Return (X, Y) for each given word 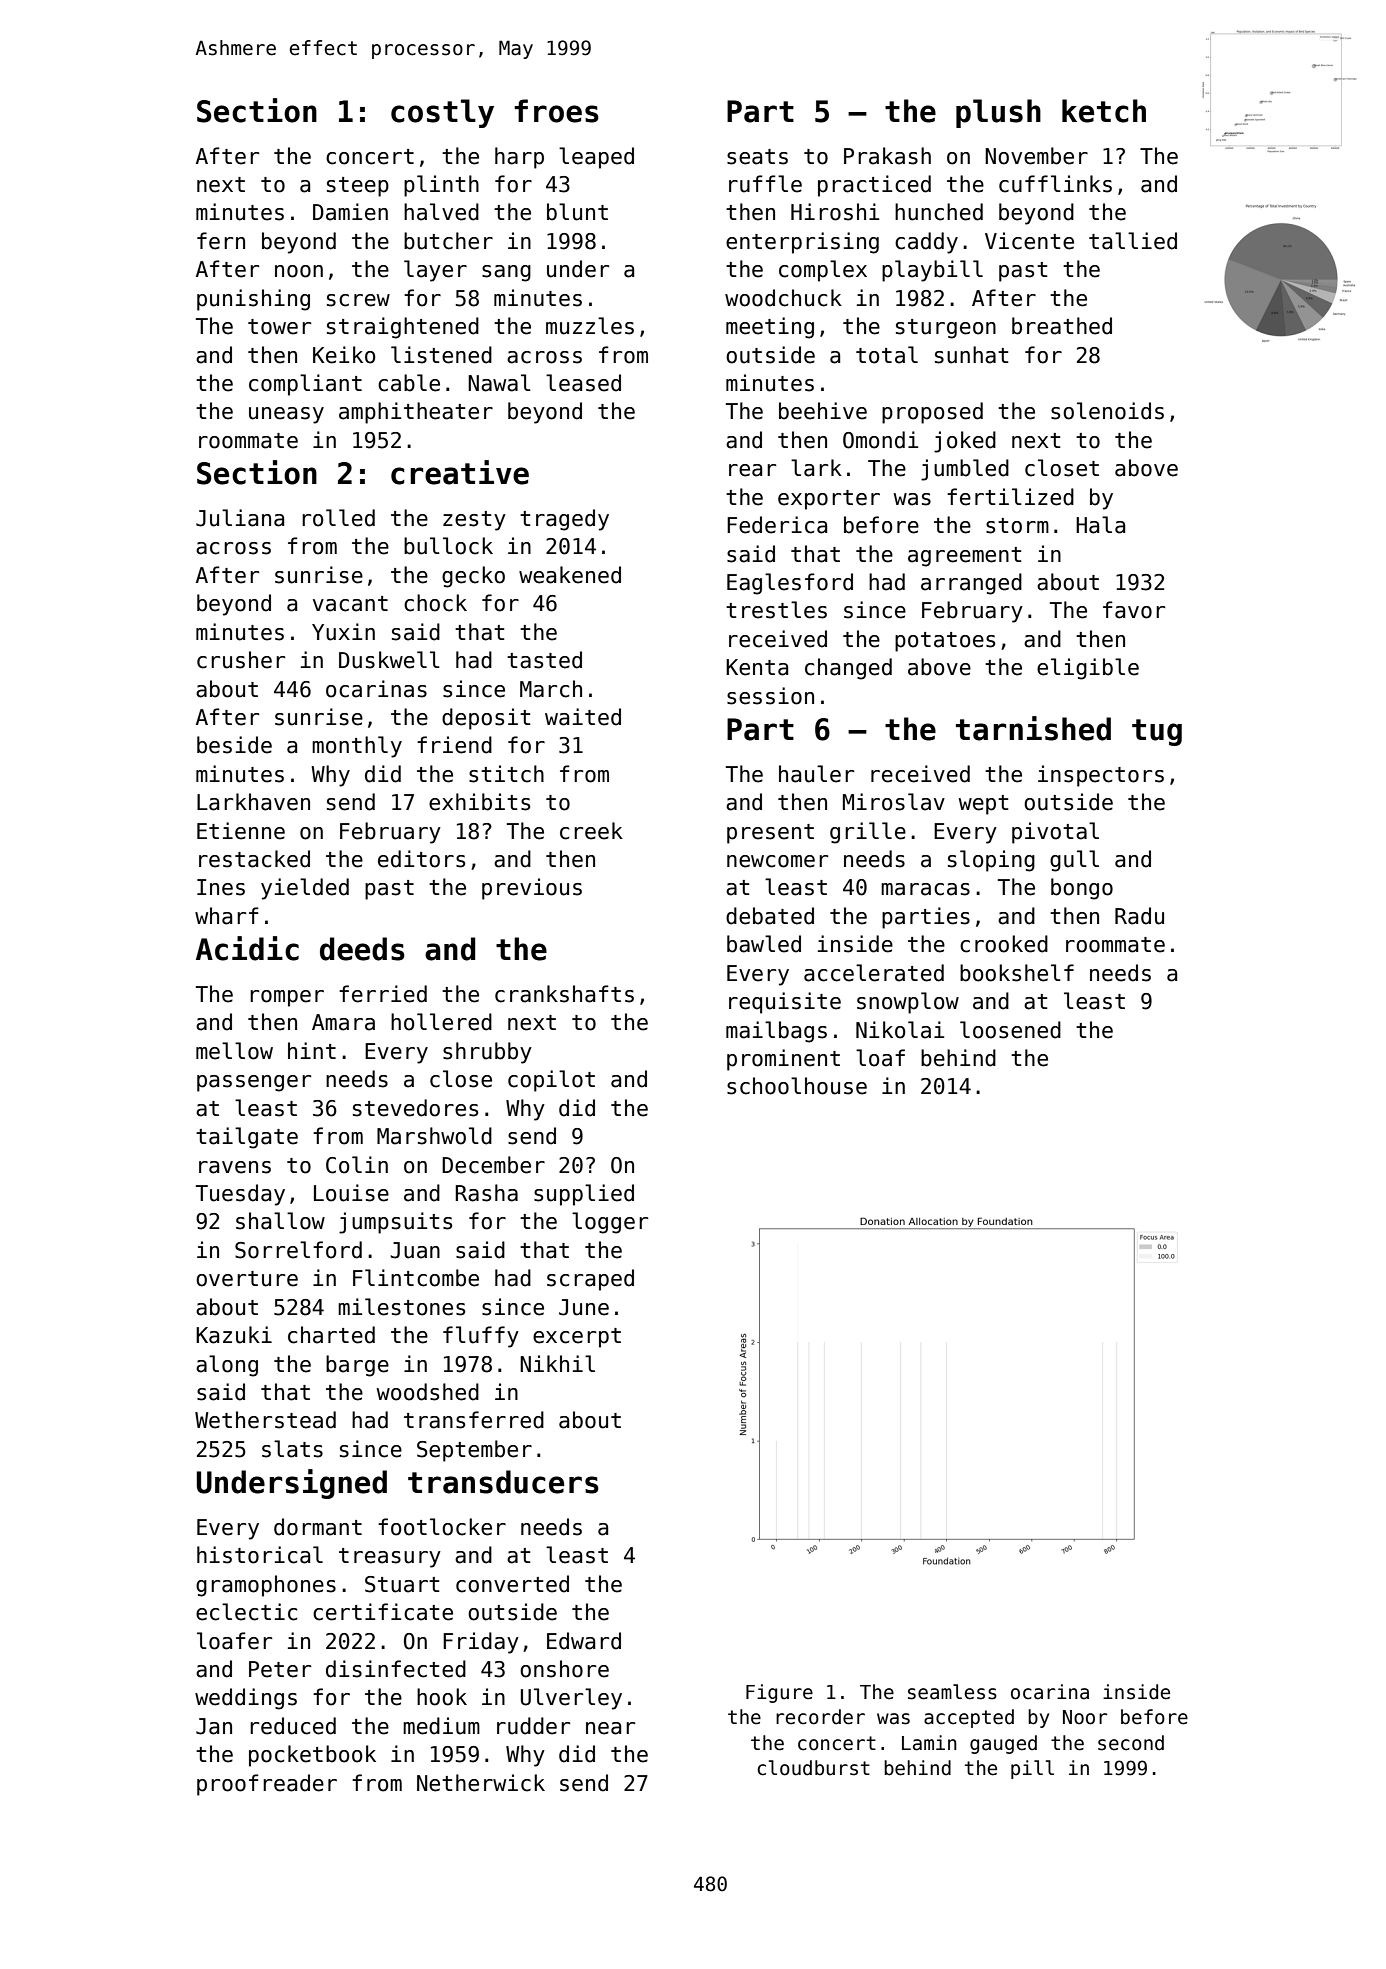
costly (442, 113)
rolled (338, 518)
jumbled (965, 470)
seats (757, 157)
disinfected (396, 1669)
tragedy (564, 520)
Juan (415, 1250)
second (1131, 1743)
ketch (1104, 111)
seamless (952, 1692)
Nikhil (557, 1363)
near (610, 1728)
